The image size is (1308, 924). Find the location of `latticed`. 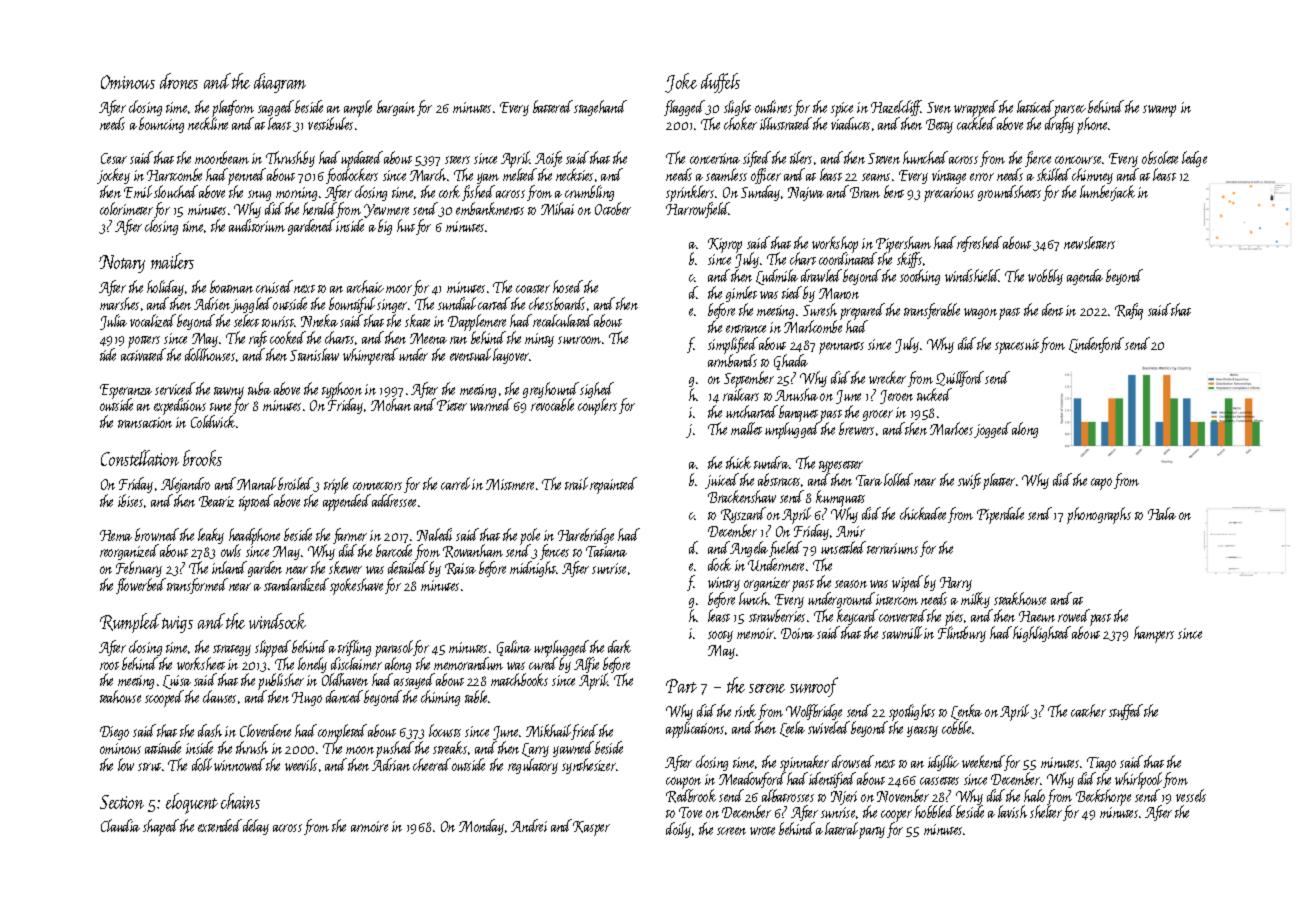

latticed is located at coordinates (1035, 106).
